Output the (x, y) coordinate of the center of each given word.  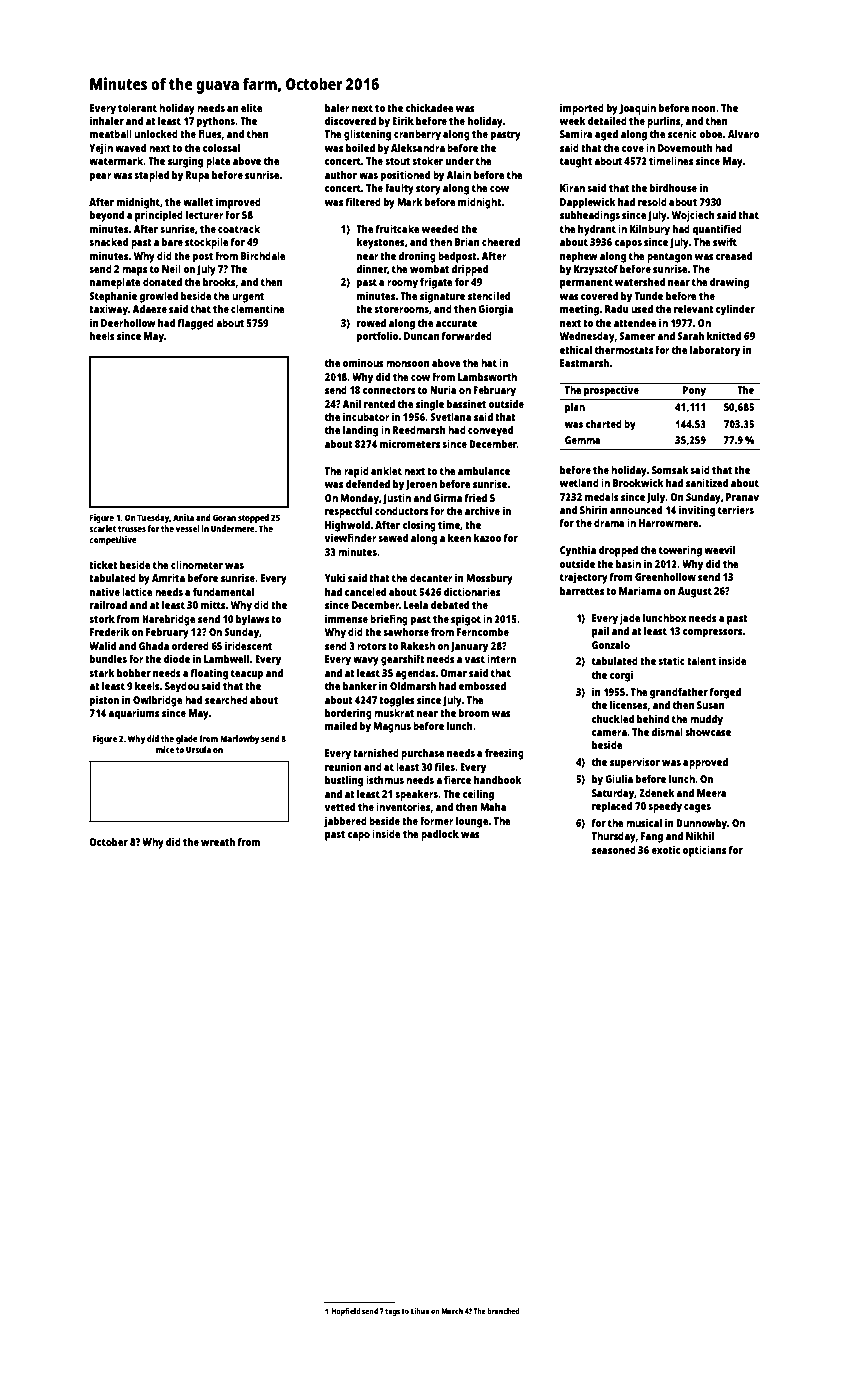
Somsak (670, 470)
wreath (218, 842)
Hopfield (346, 1312)
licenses (629, 705)
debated (450, 605)
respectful (348, 512)
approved (705, 763)
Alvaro (743, 134)
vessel (188, 528)
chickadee (429, 107)
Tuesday (153, 518)
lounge (472, 822)
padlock (440, 835)
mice (165, 749)
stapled (151, 176)
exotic (666, 849)
